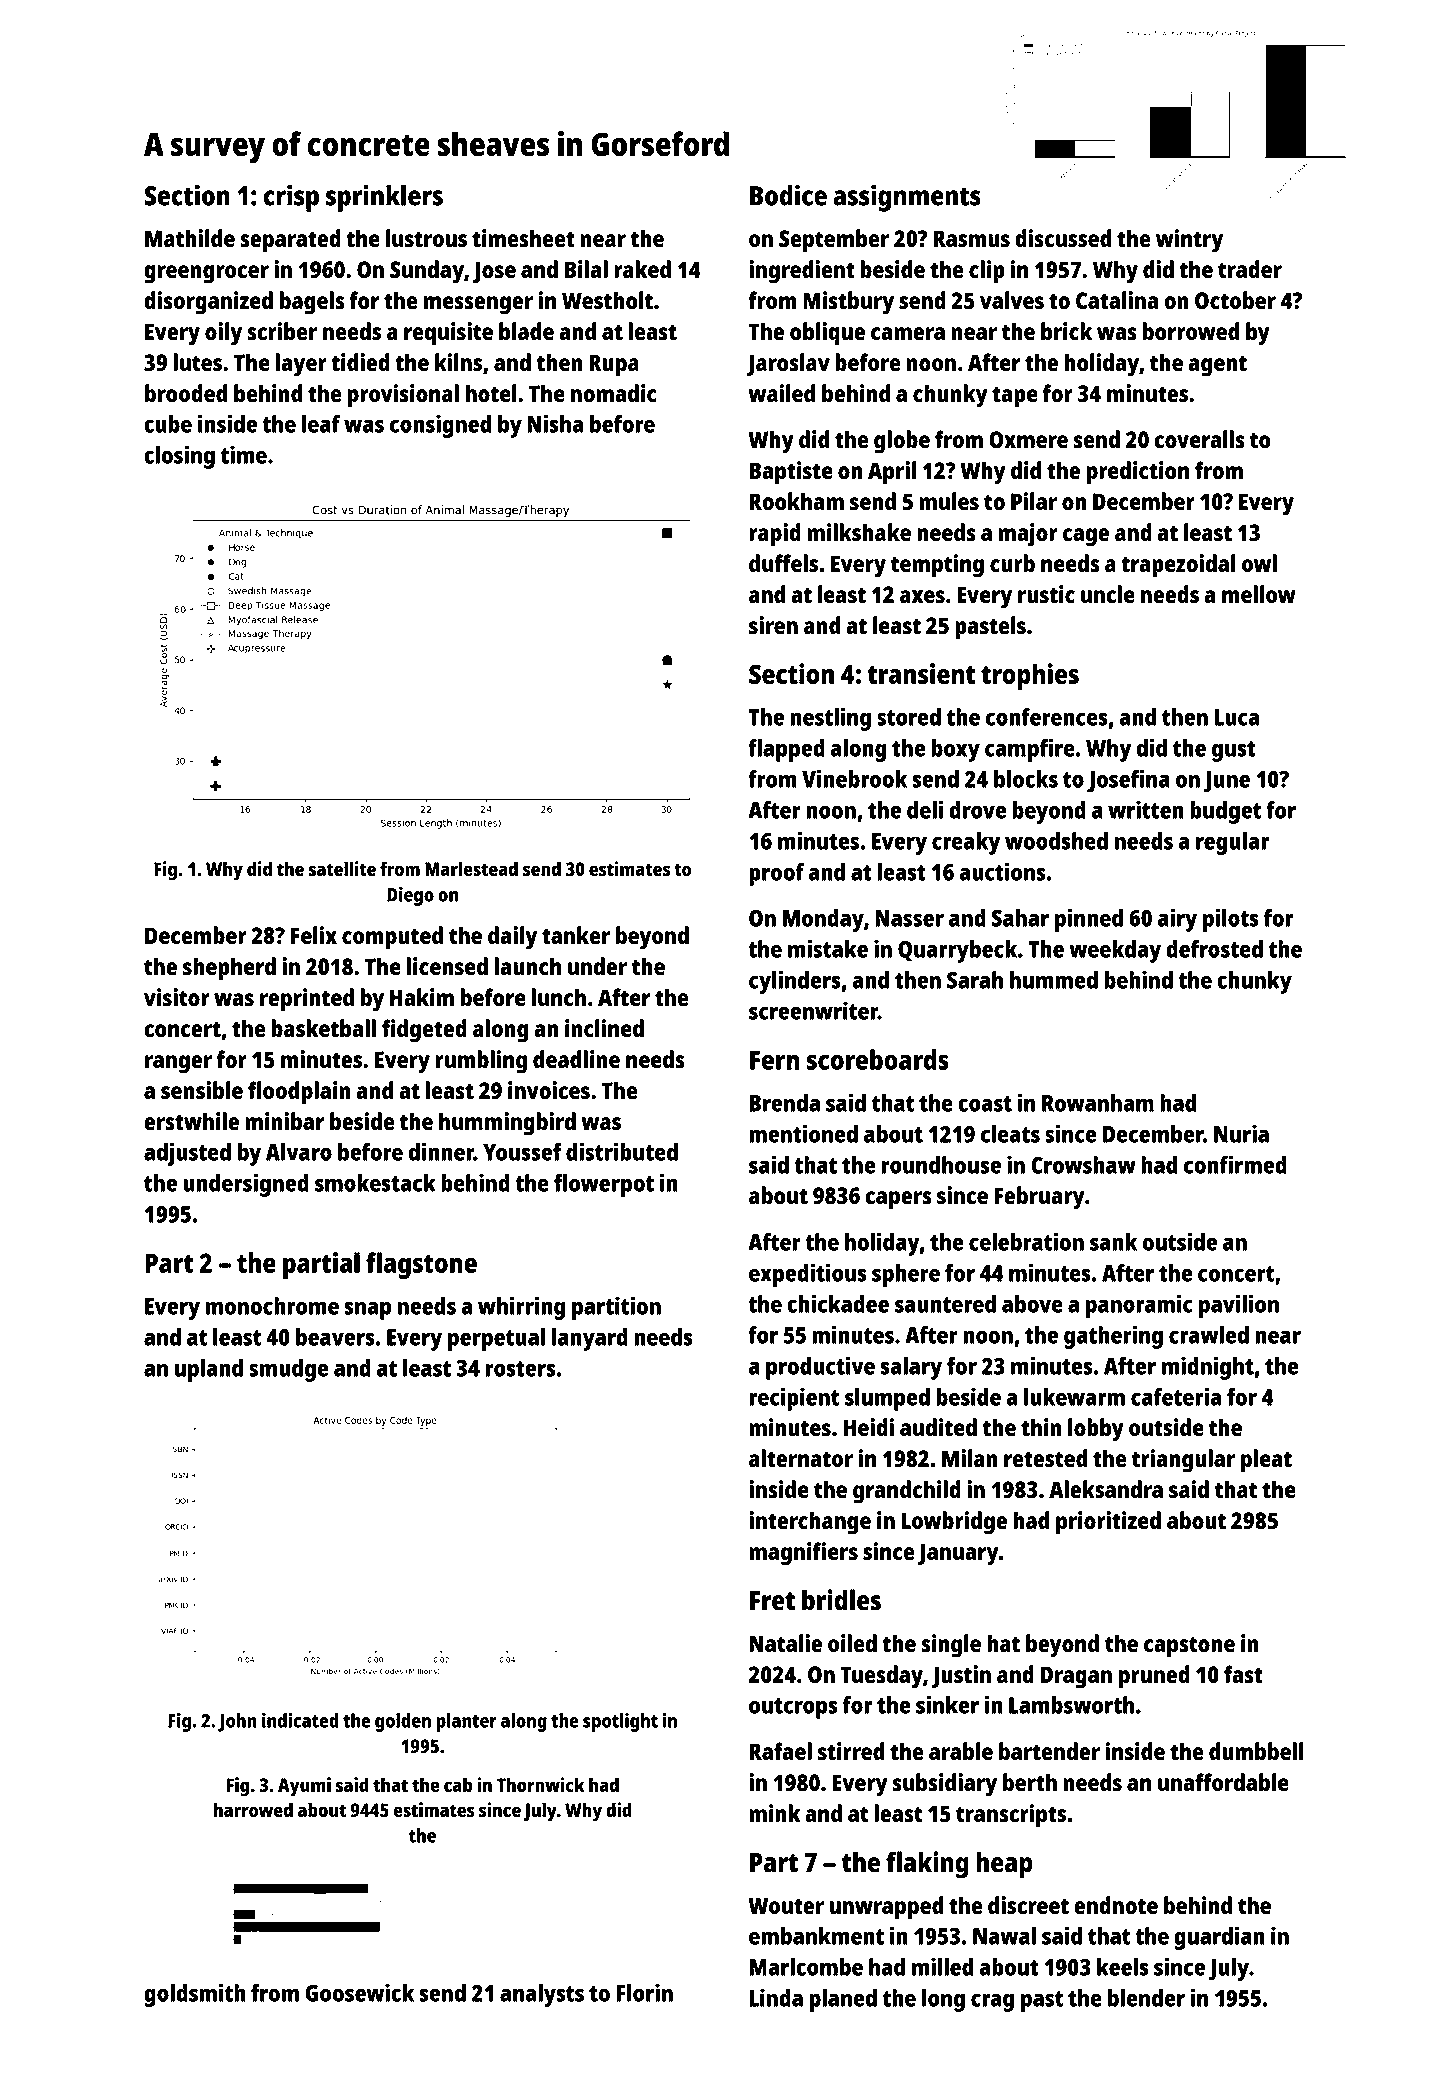 Image resolution: width=1450 pixels, height=2100 pixels. Describe the element at coordinates (190, 238) in the page. I see `Mathilde` at that location.
